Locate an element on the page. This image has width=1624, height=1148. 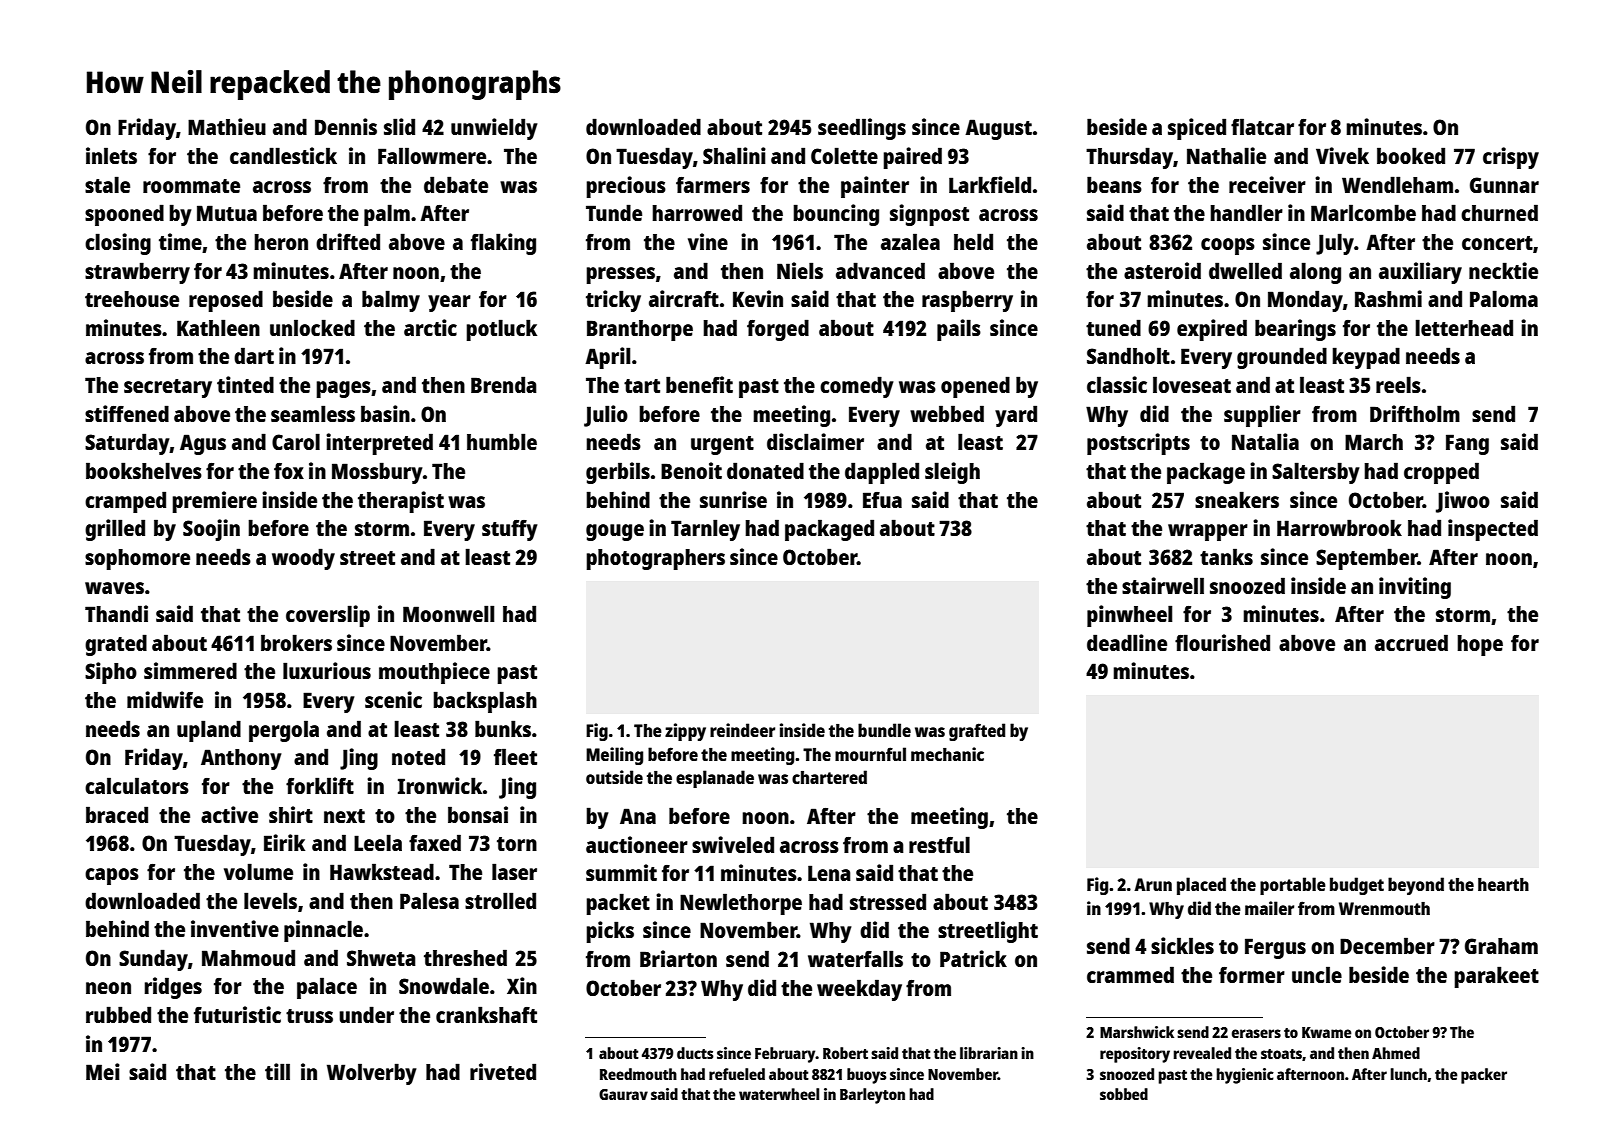
supplier is located at coordinates (1262, 416).
